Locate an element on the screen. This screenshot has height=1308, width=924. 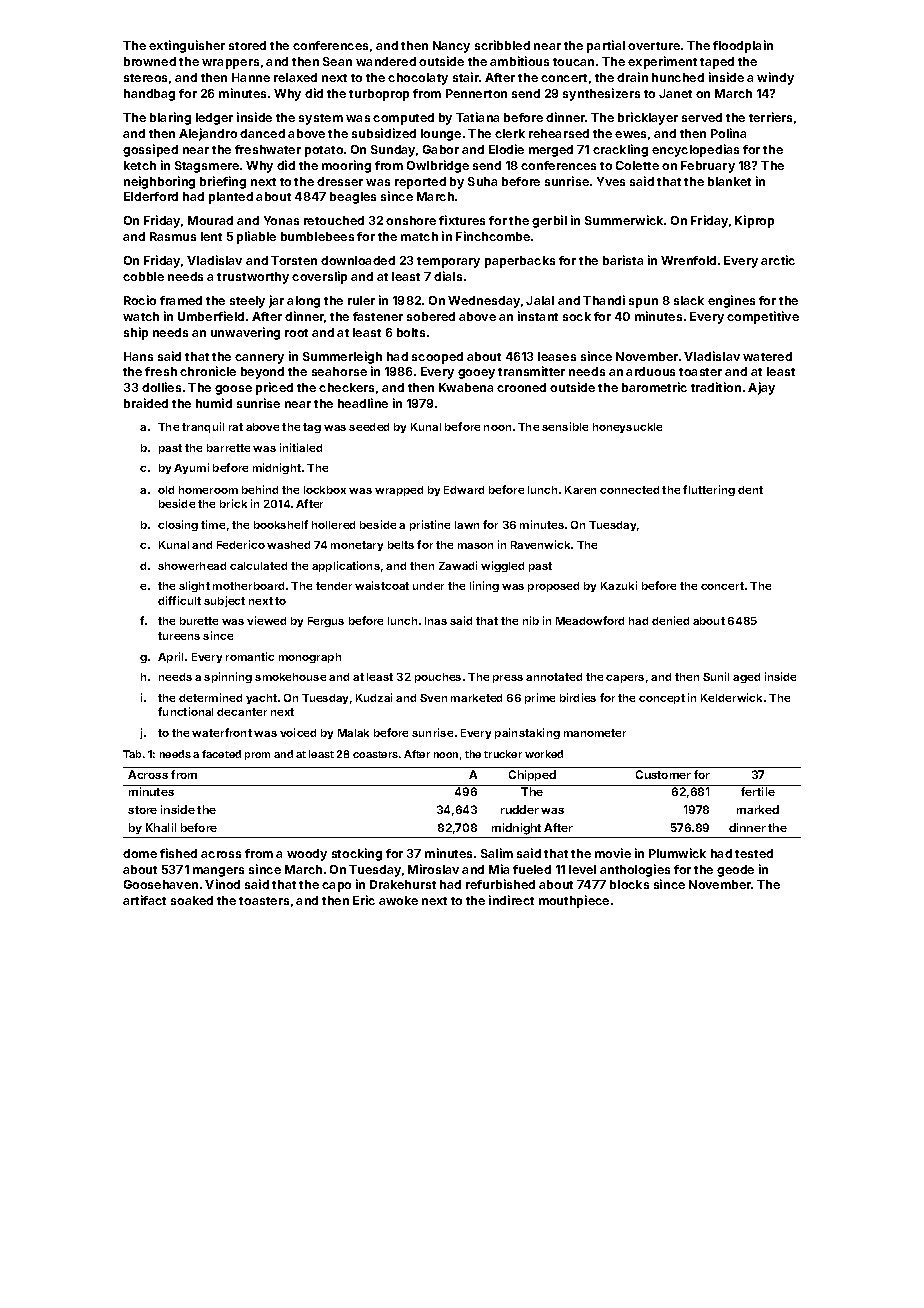
browned is located at coordinates (150, 61).
